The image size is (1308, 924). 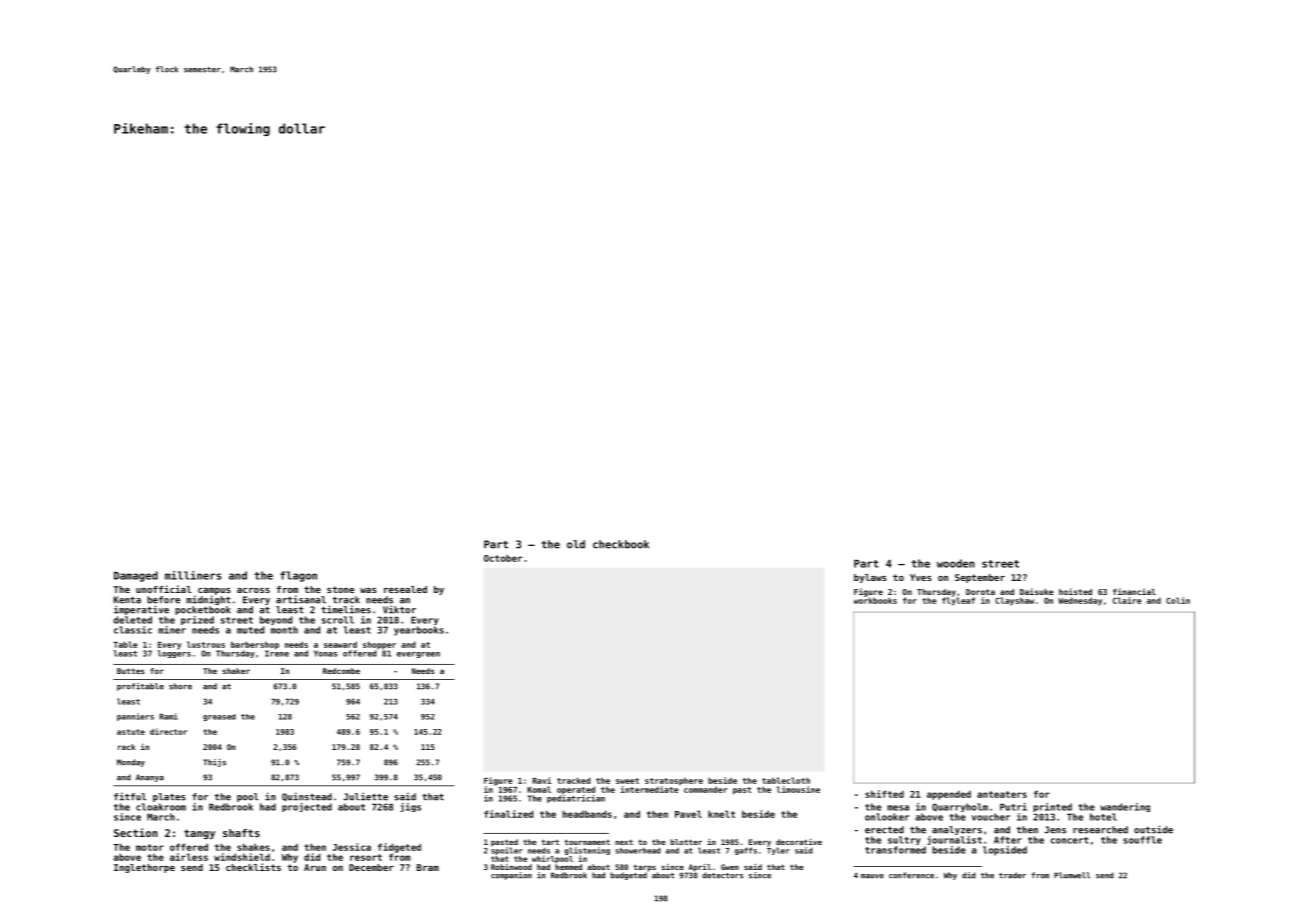 I want to click on greased, so click(x=219, y=717).
